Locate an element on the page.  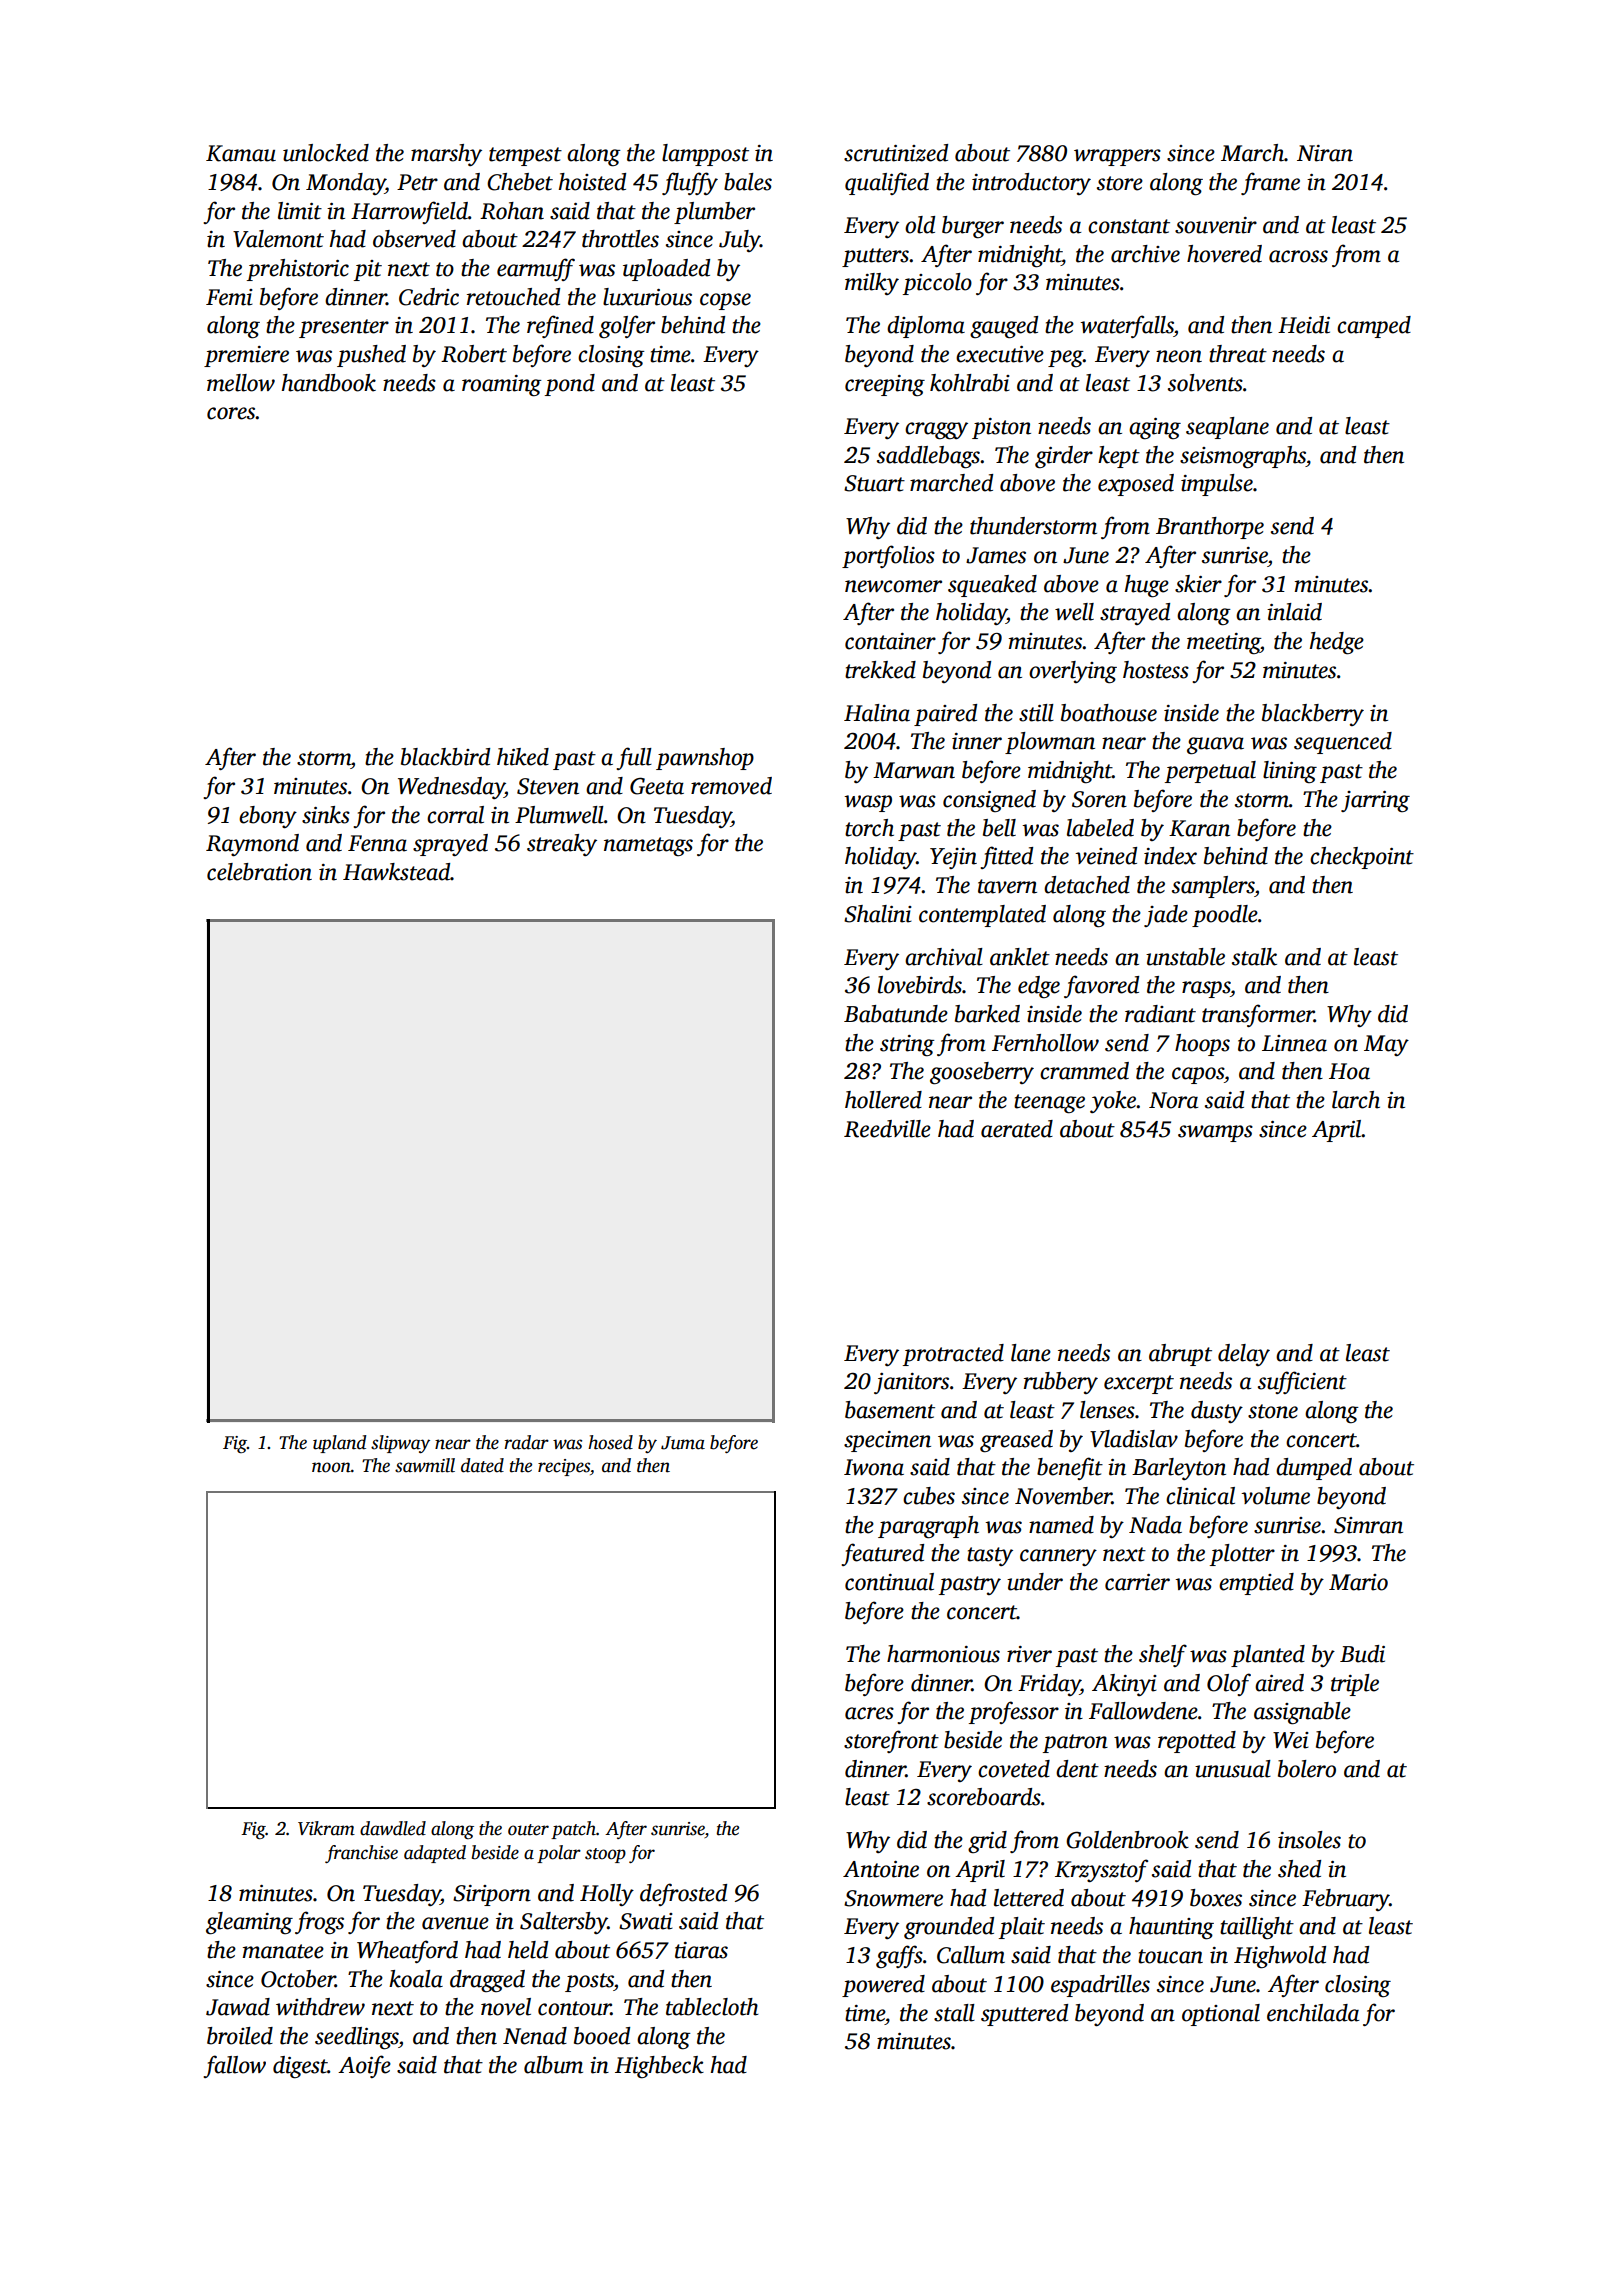
Reedville is located at coordinates (887, 1129).
